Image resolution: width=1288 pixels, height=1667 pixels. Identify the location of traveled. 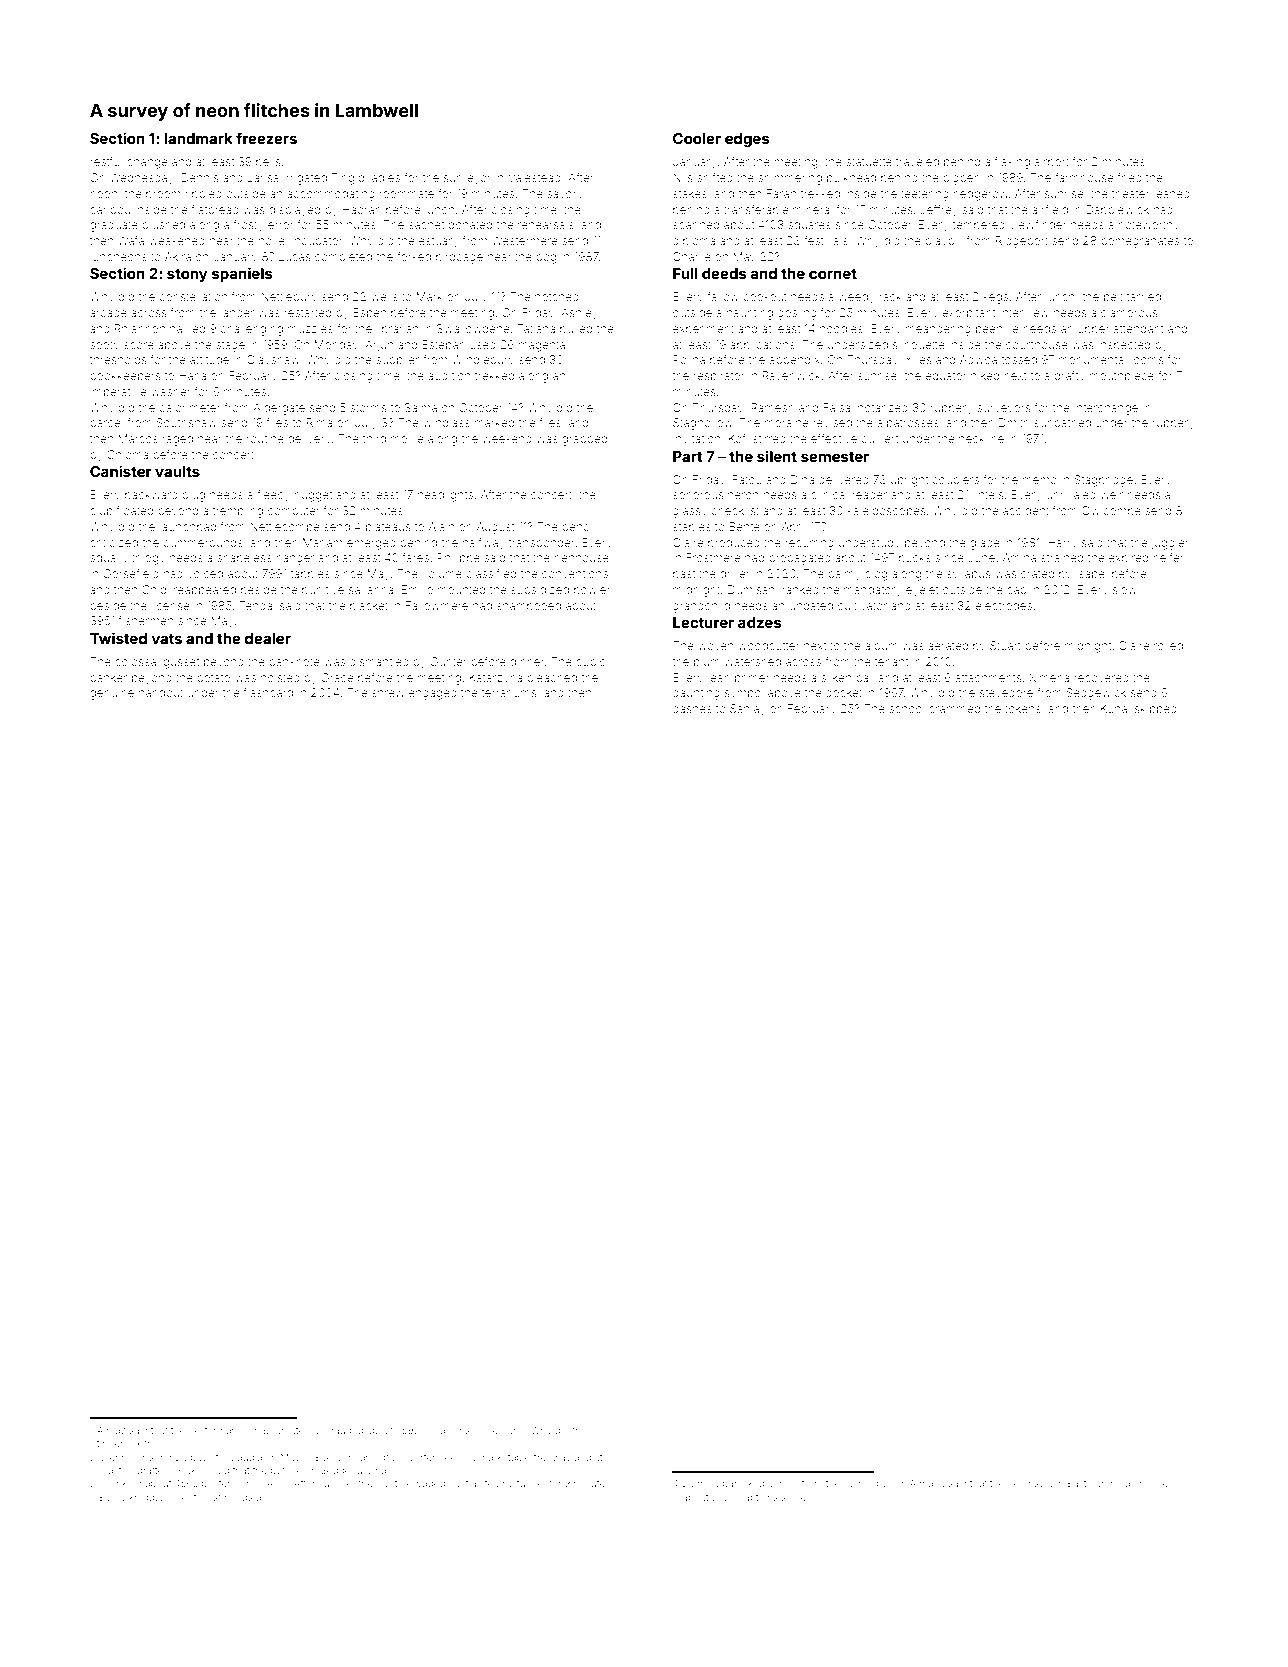
(917, 161).
